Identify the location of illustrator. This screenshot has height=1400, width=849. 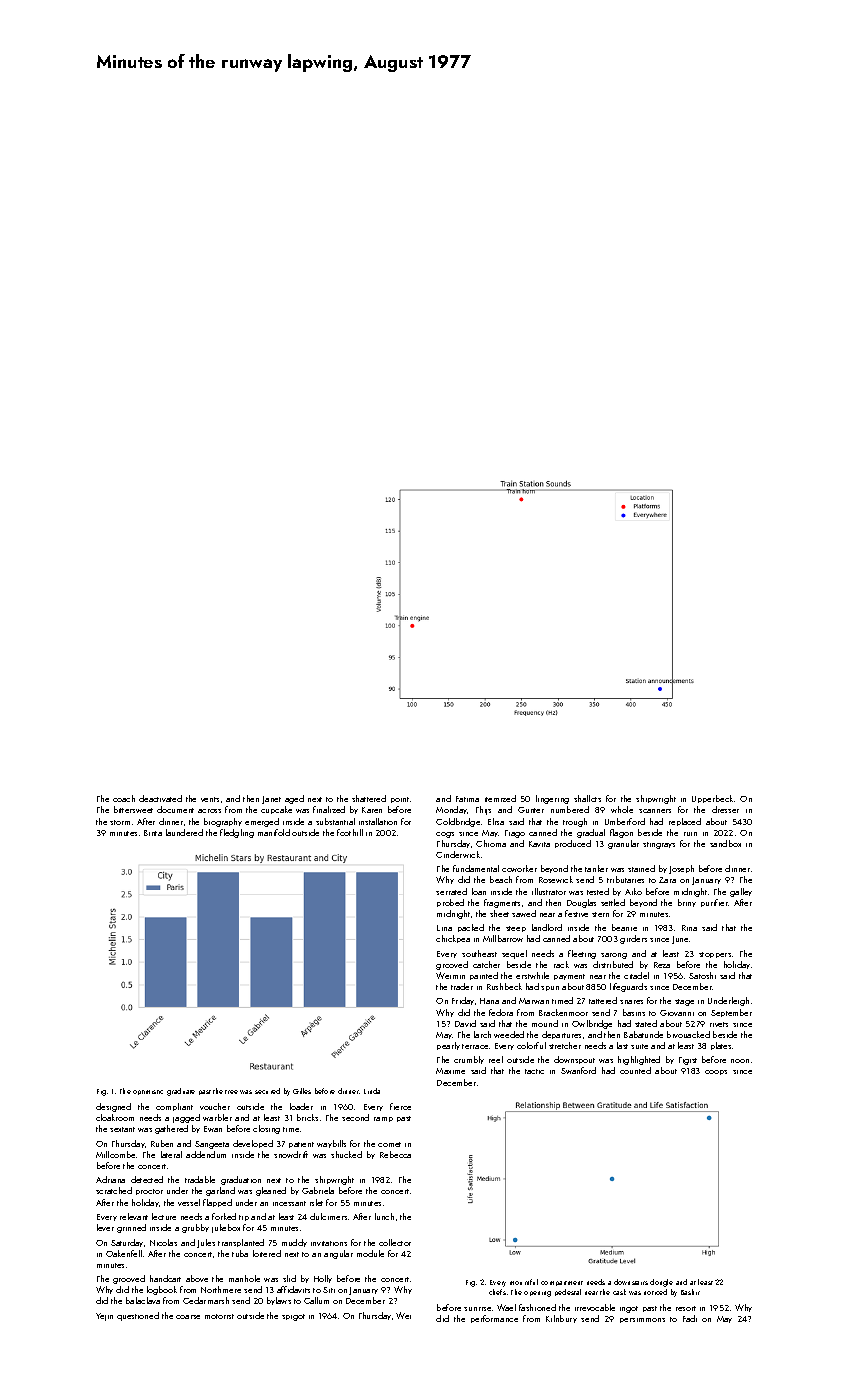
(549, 891).
